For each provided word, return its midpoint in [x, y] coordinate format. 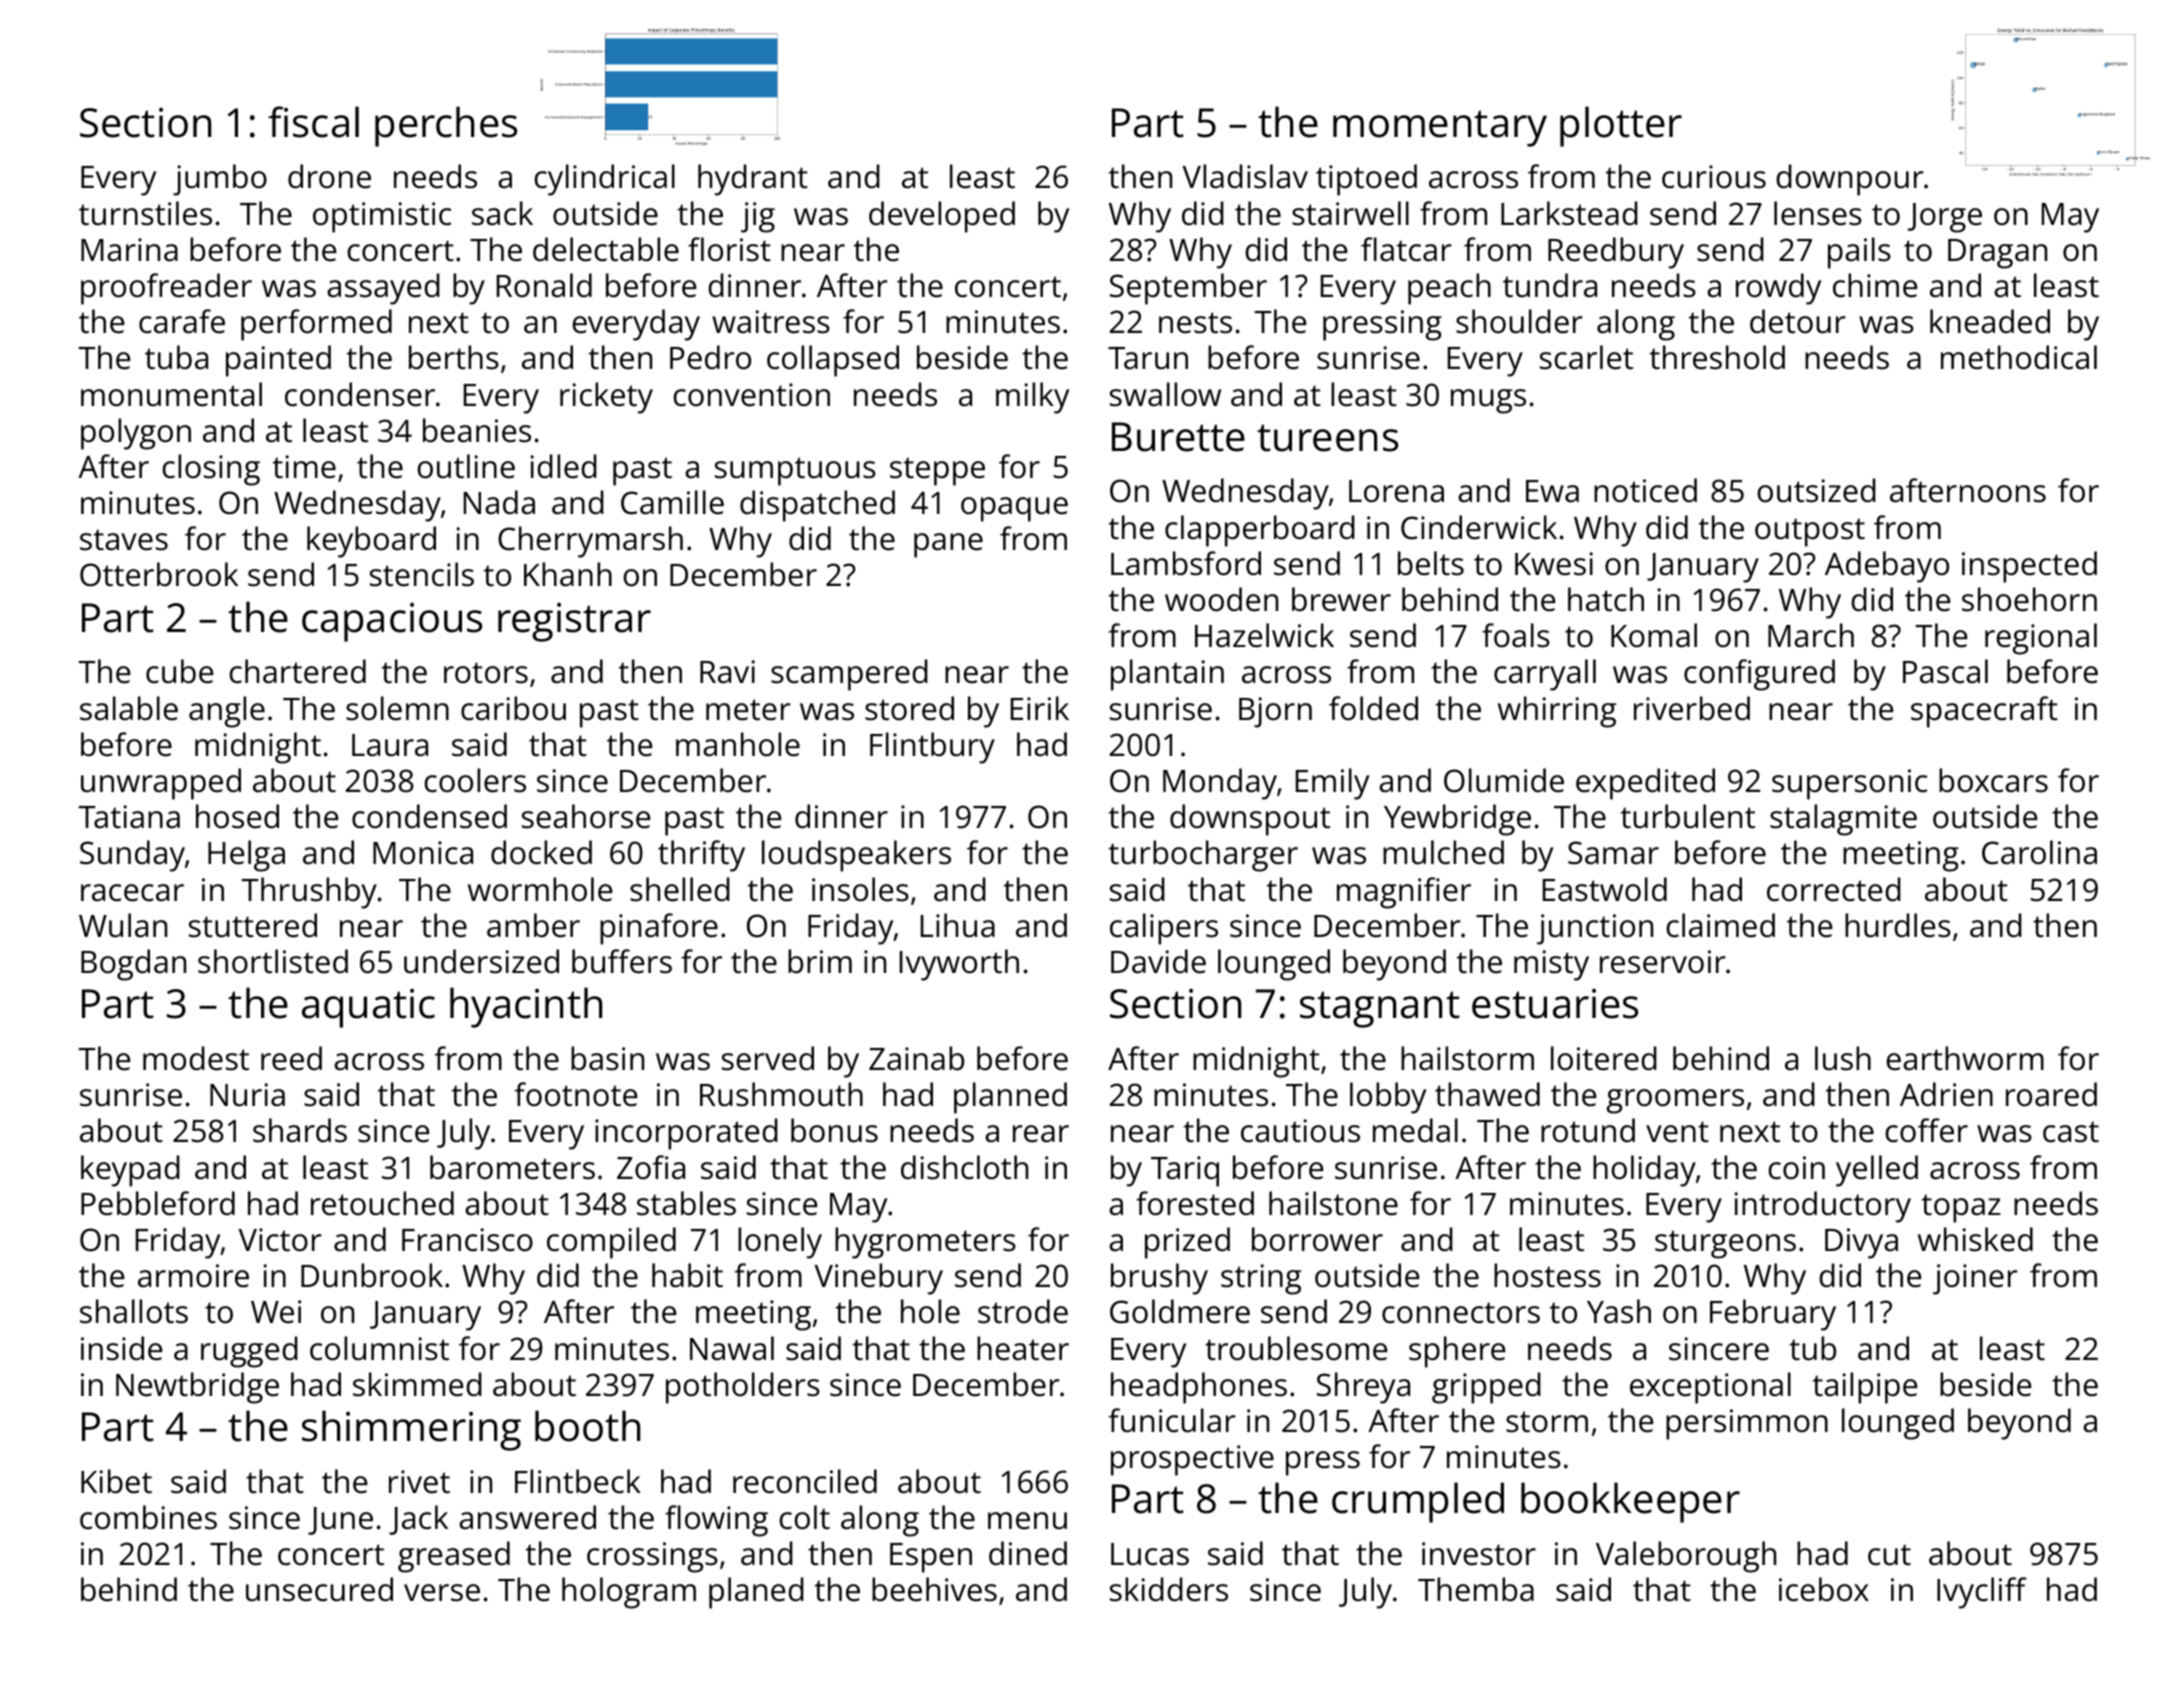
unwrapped [161, 784]
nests [1195, 323]
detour [1798, 321]
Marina [129, 250]
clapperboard [1260, 531]
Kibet [116, 1481]
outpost [1810, 532]
